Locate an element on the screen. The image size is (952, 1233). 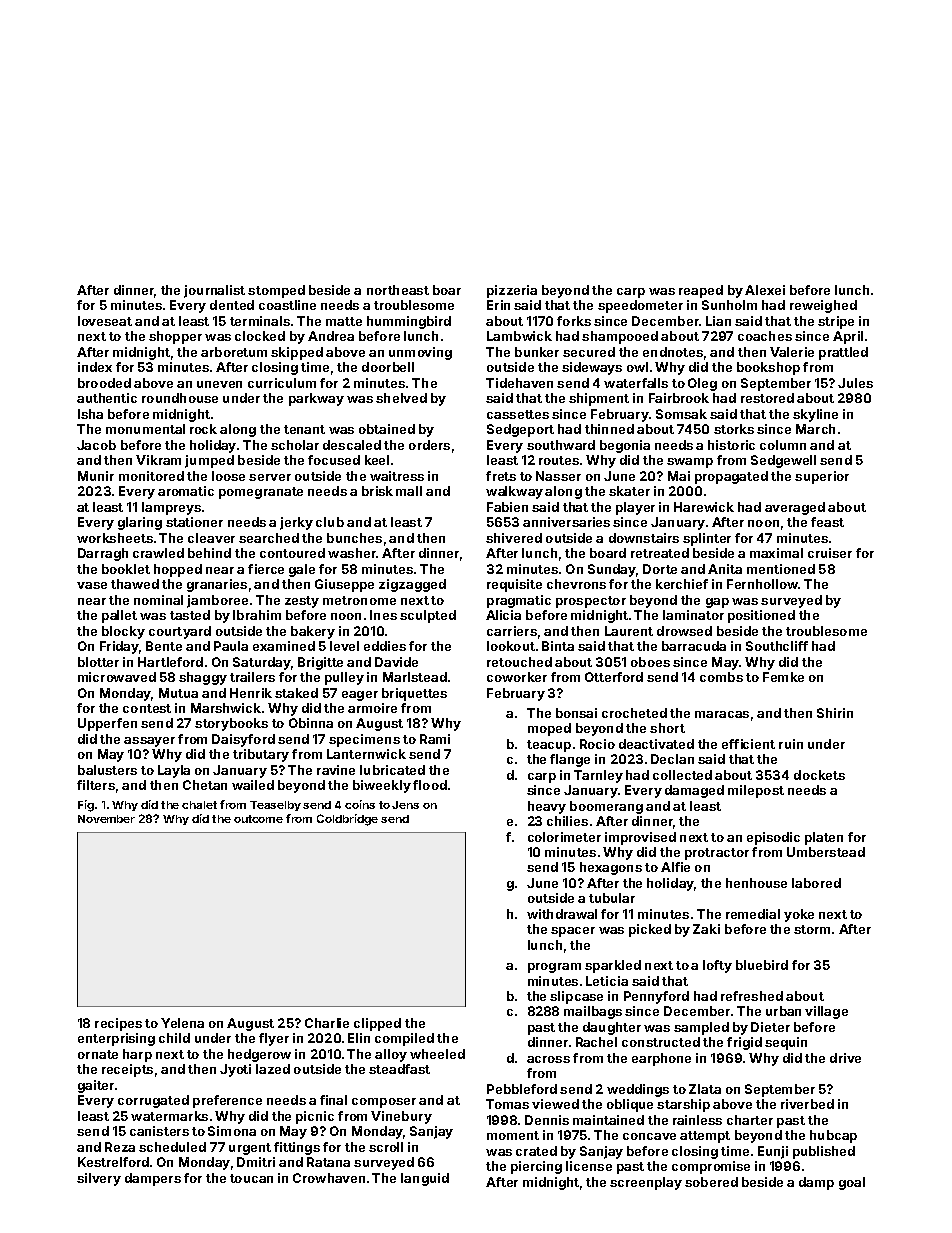
Jens is located at coordinates (405, 805).
